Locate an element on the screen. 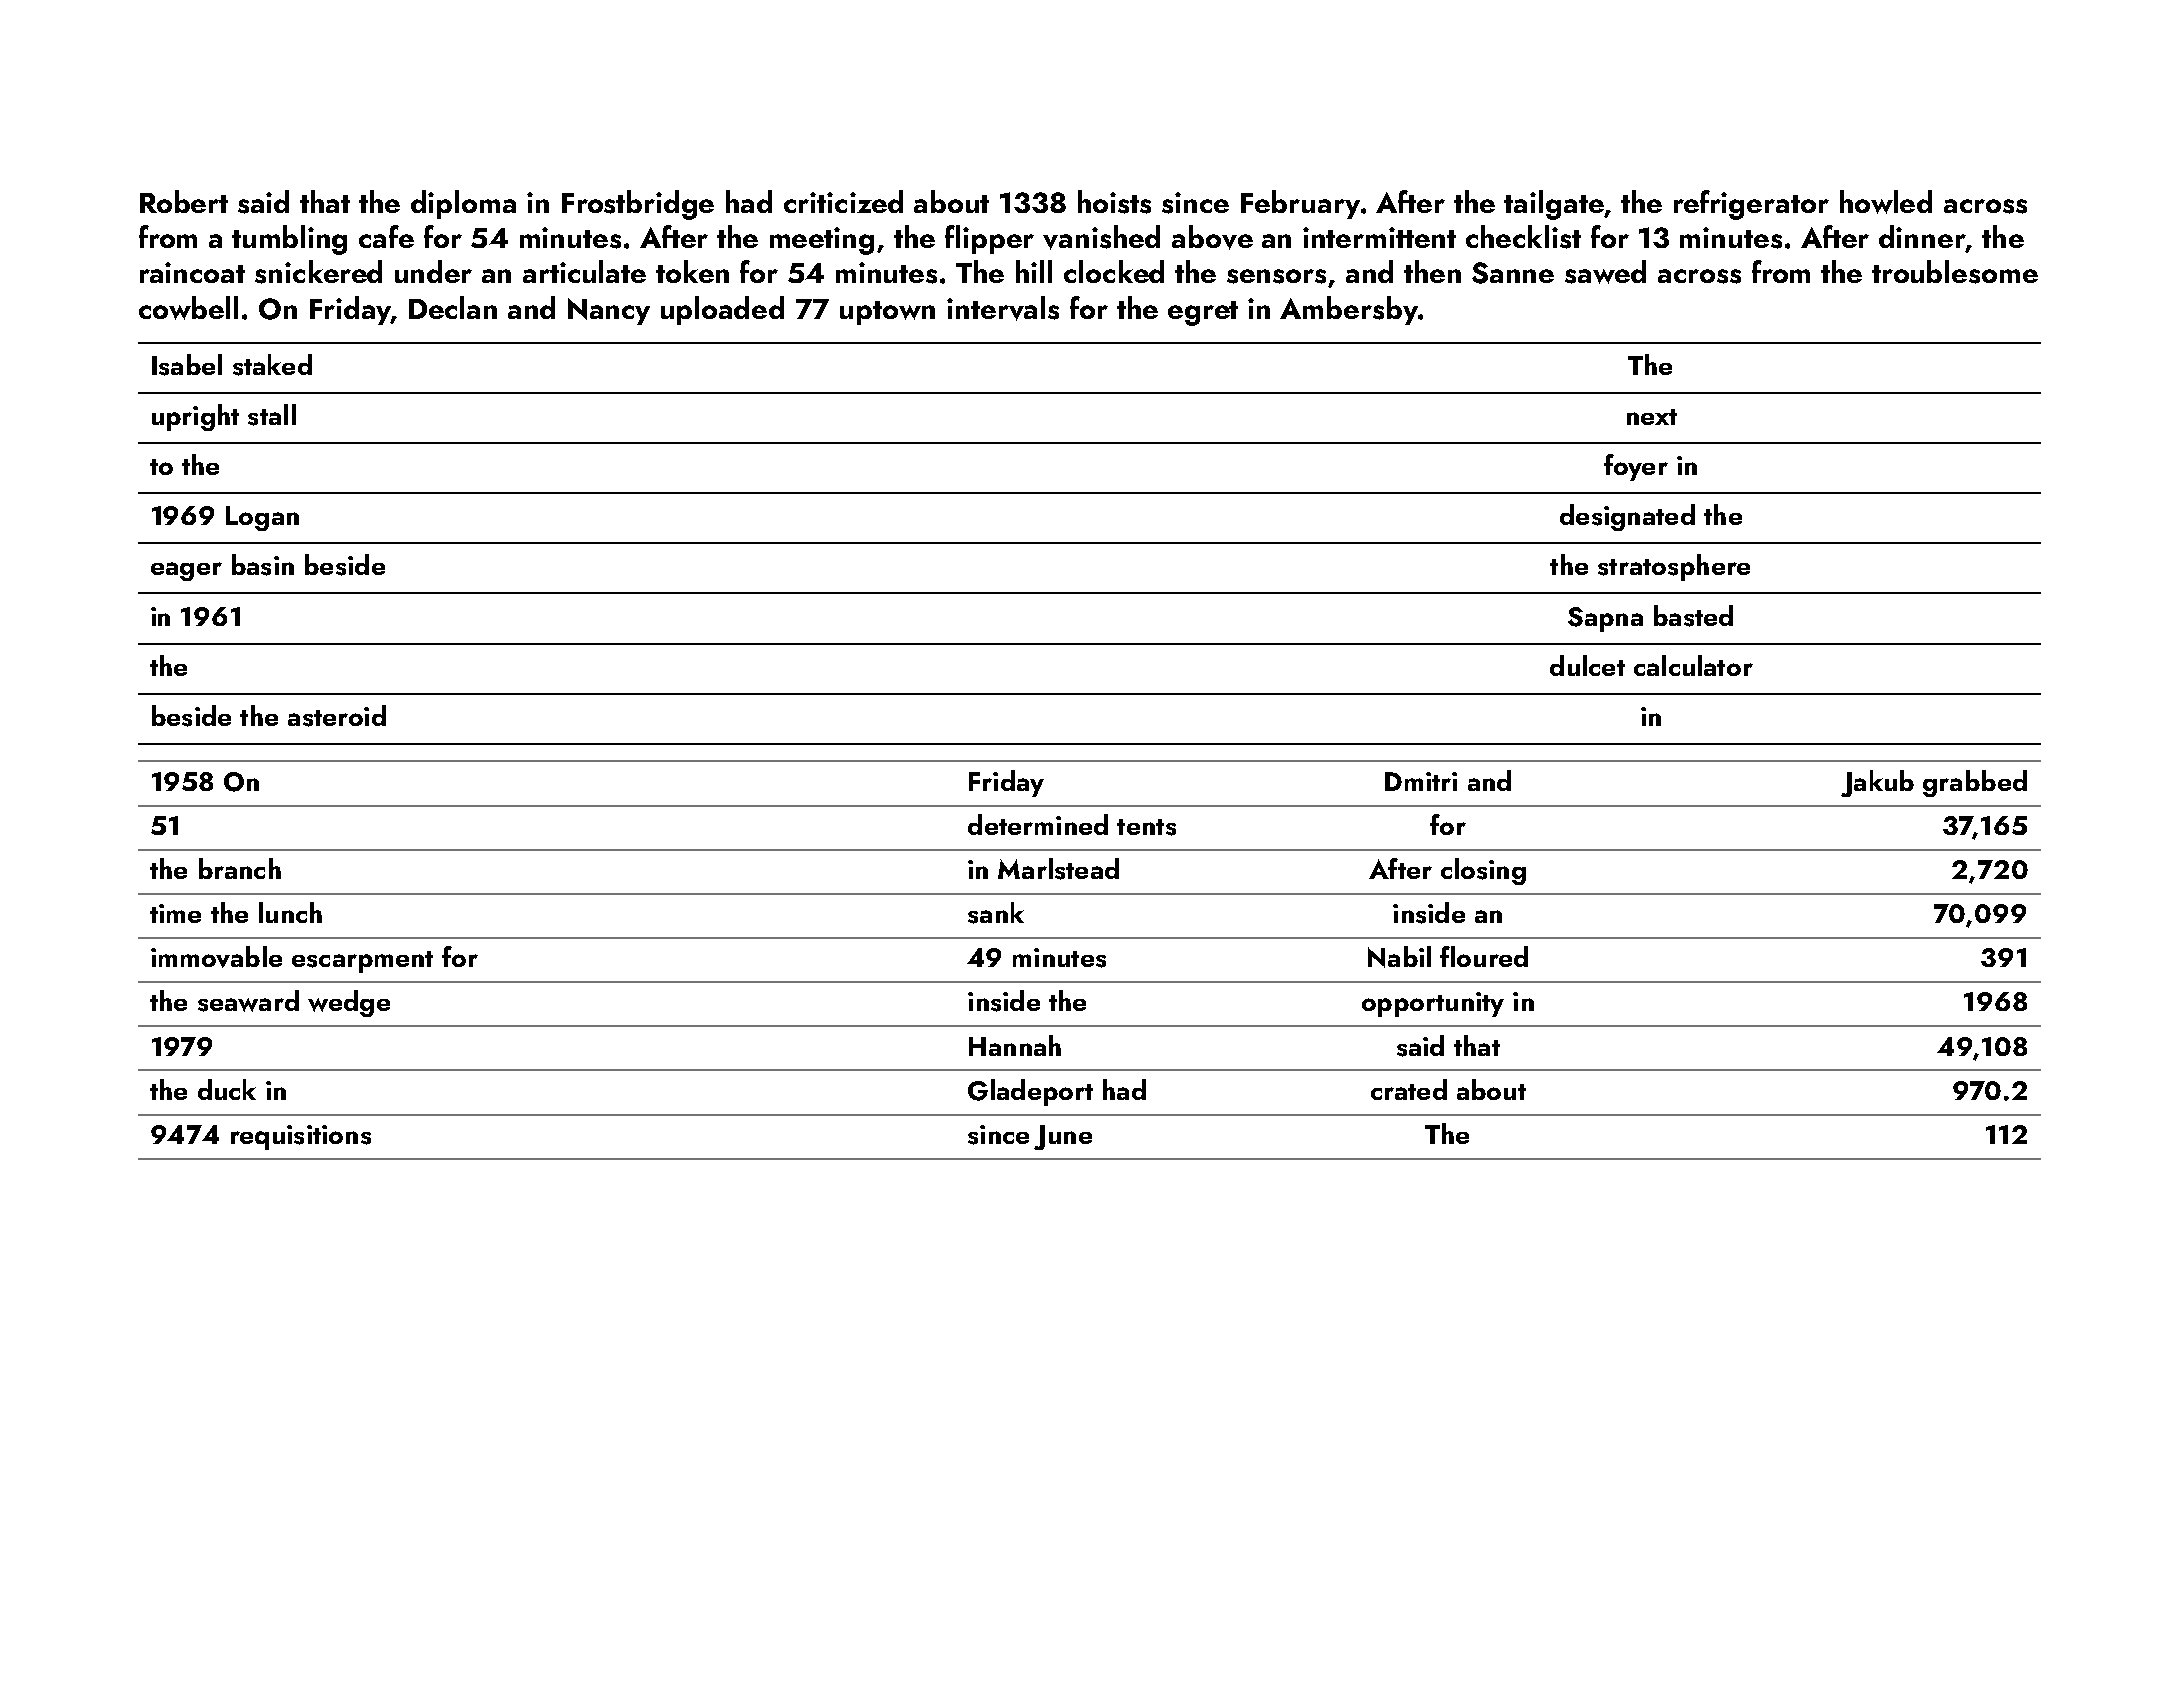 The width and height of the screenshot is (2178, 1683). determined is located at coordinates (1038, 824).
